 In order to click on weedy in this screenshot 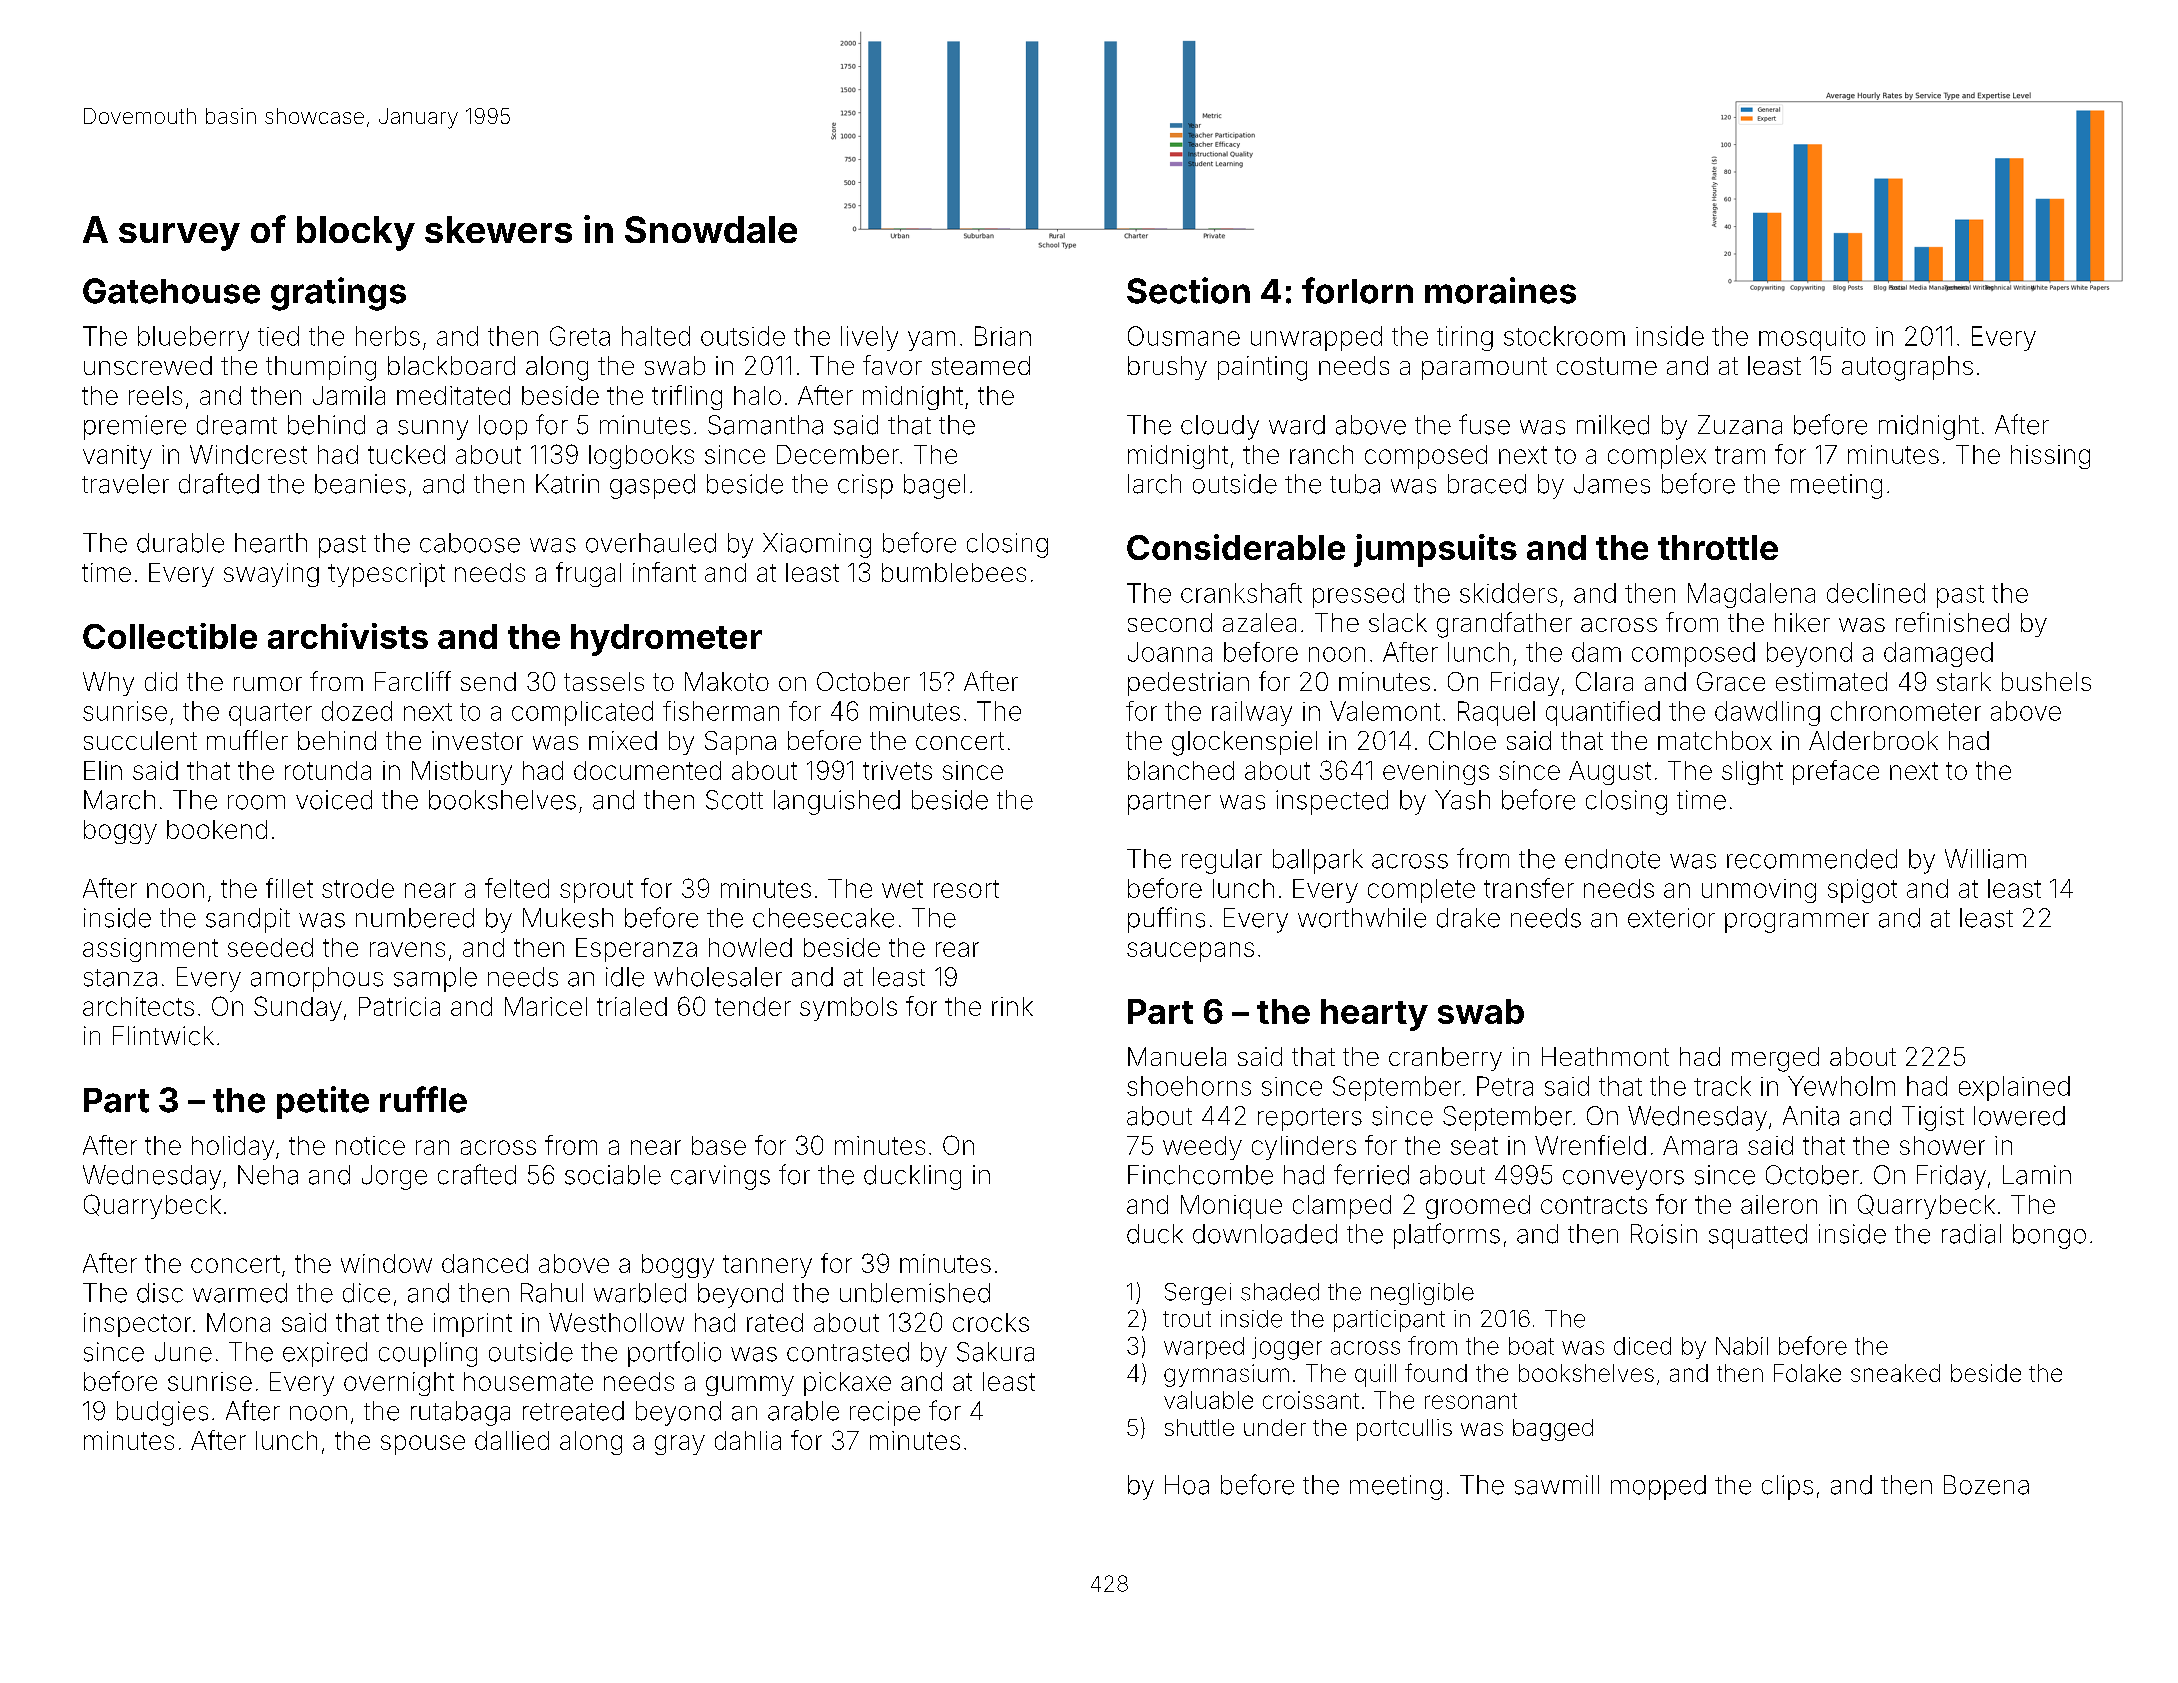, I will do `click(1202, 1148)`.
